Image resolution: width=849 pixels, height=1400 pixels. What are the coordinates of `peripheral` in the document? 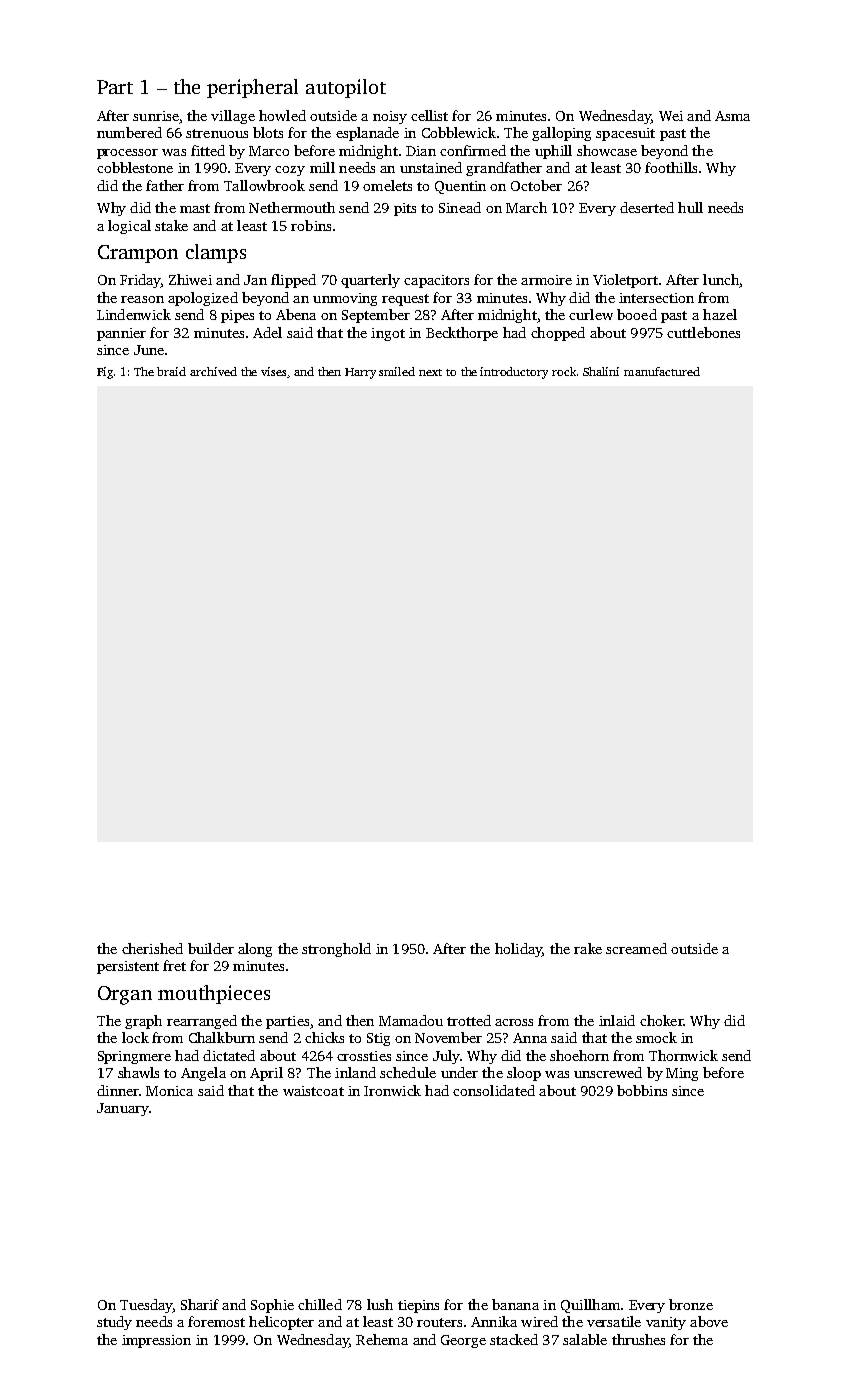 It's located at (252, 88).
